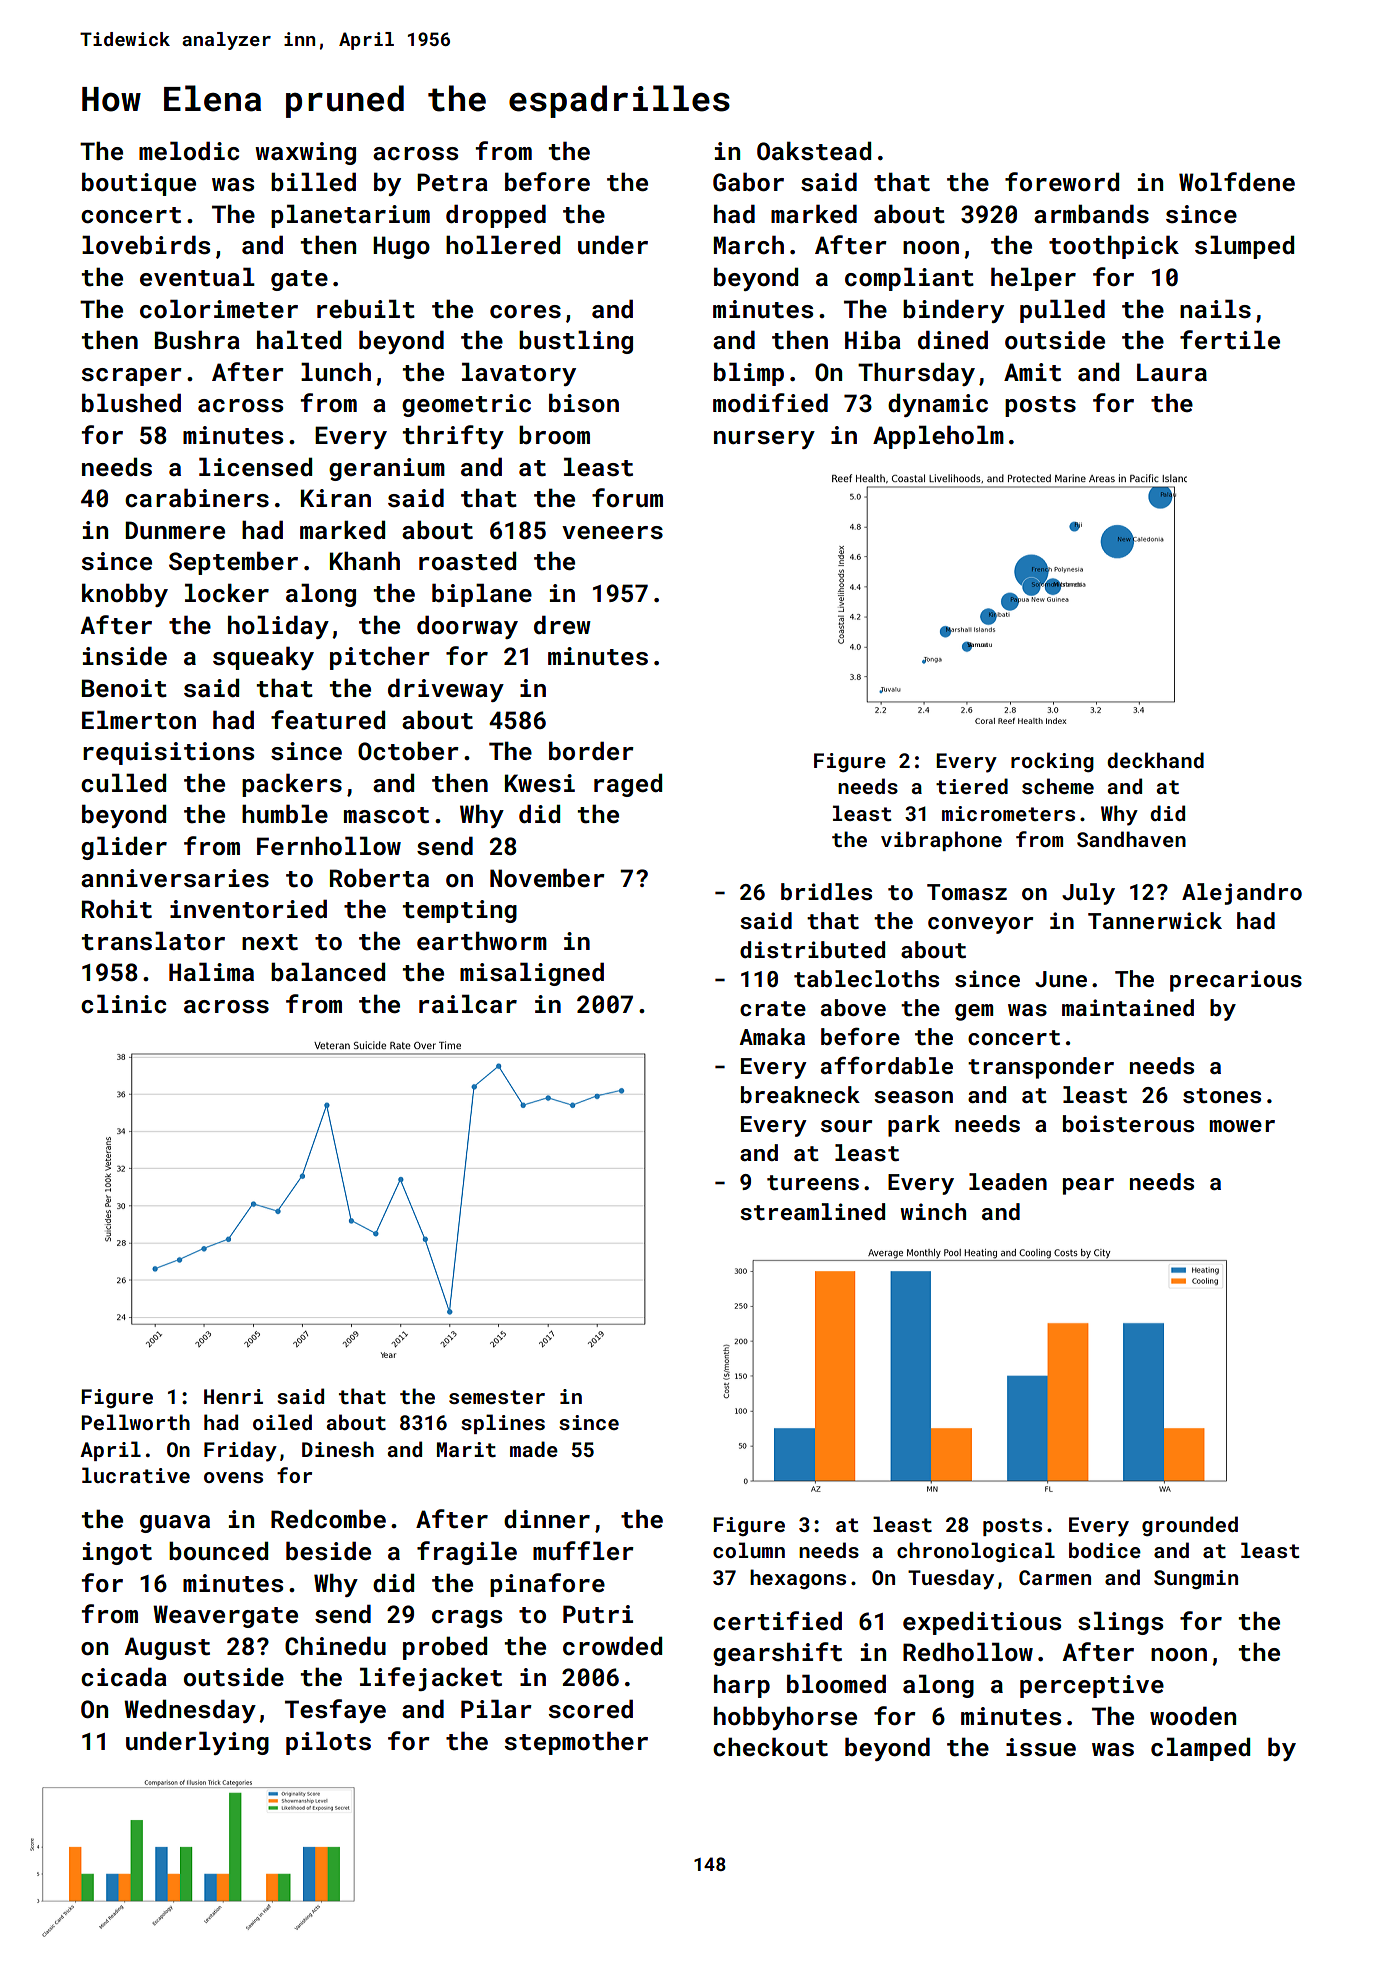  I want to click on billed, so click(313, 181).
